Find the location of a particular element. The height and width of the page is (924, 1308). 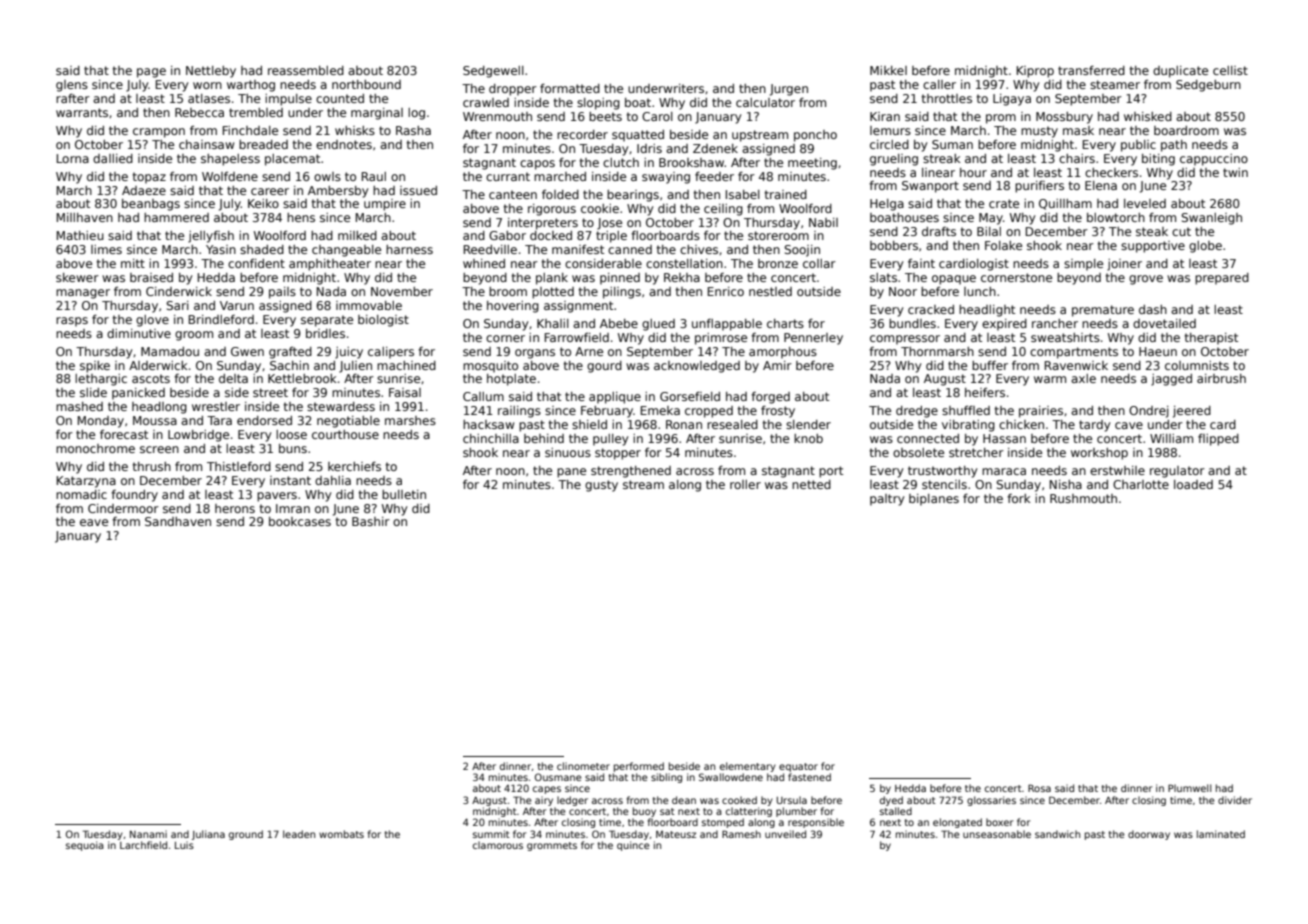

Ousmane is located at coordinates (558, 777).
